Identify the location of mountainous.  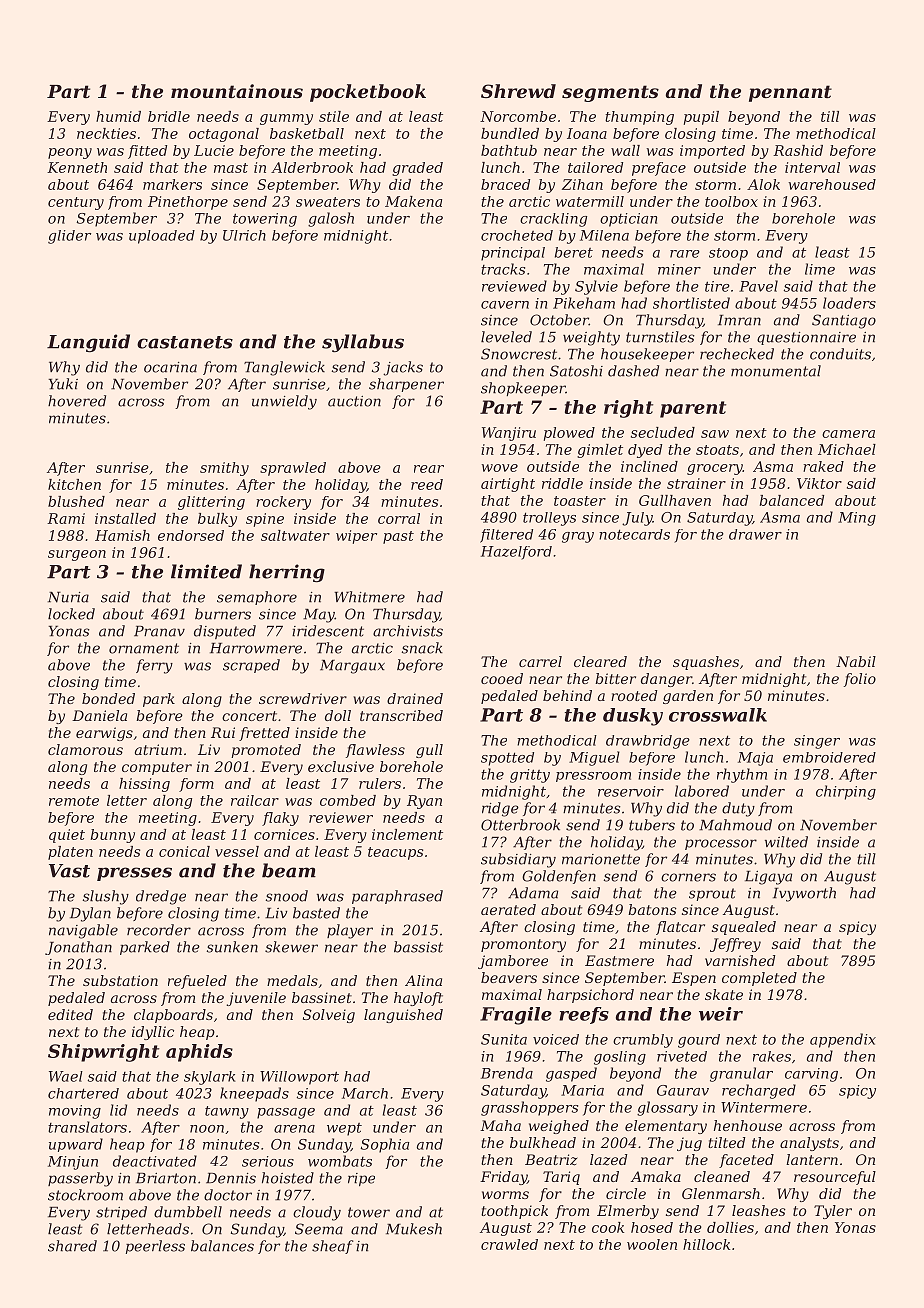
(237, 91).
